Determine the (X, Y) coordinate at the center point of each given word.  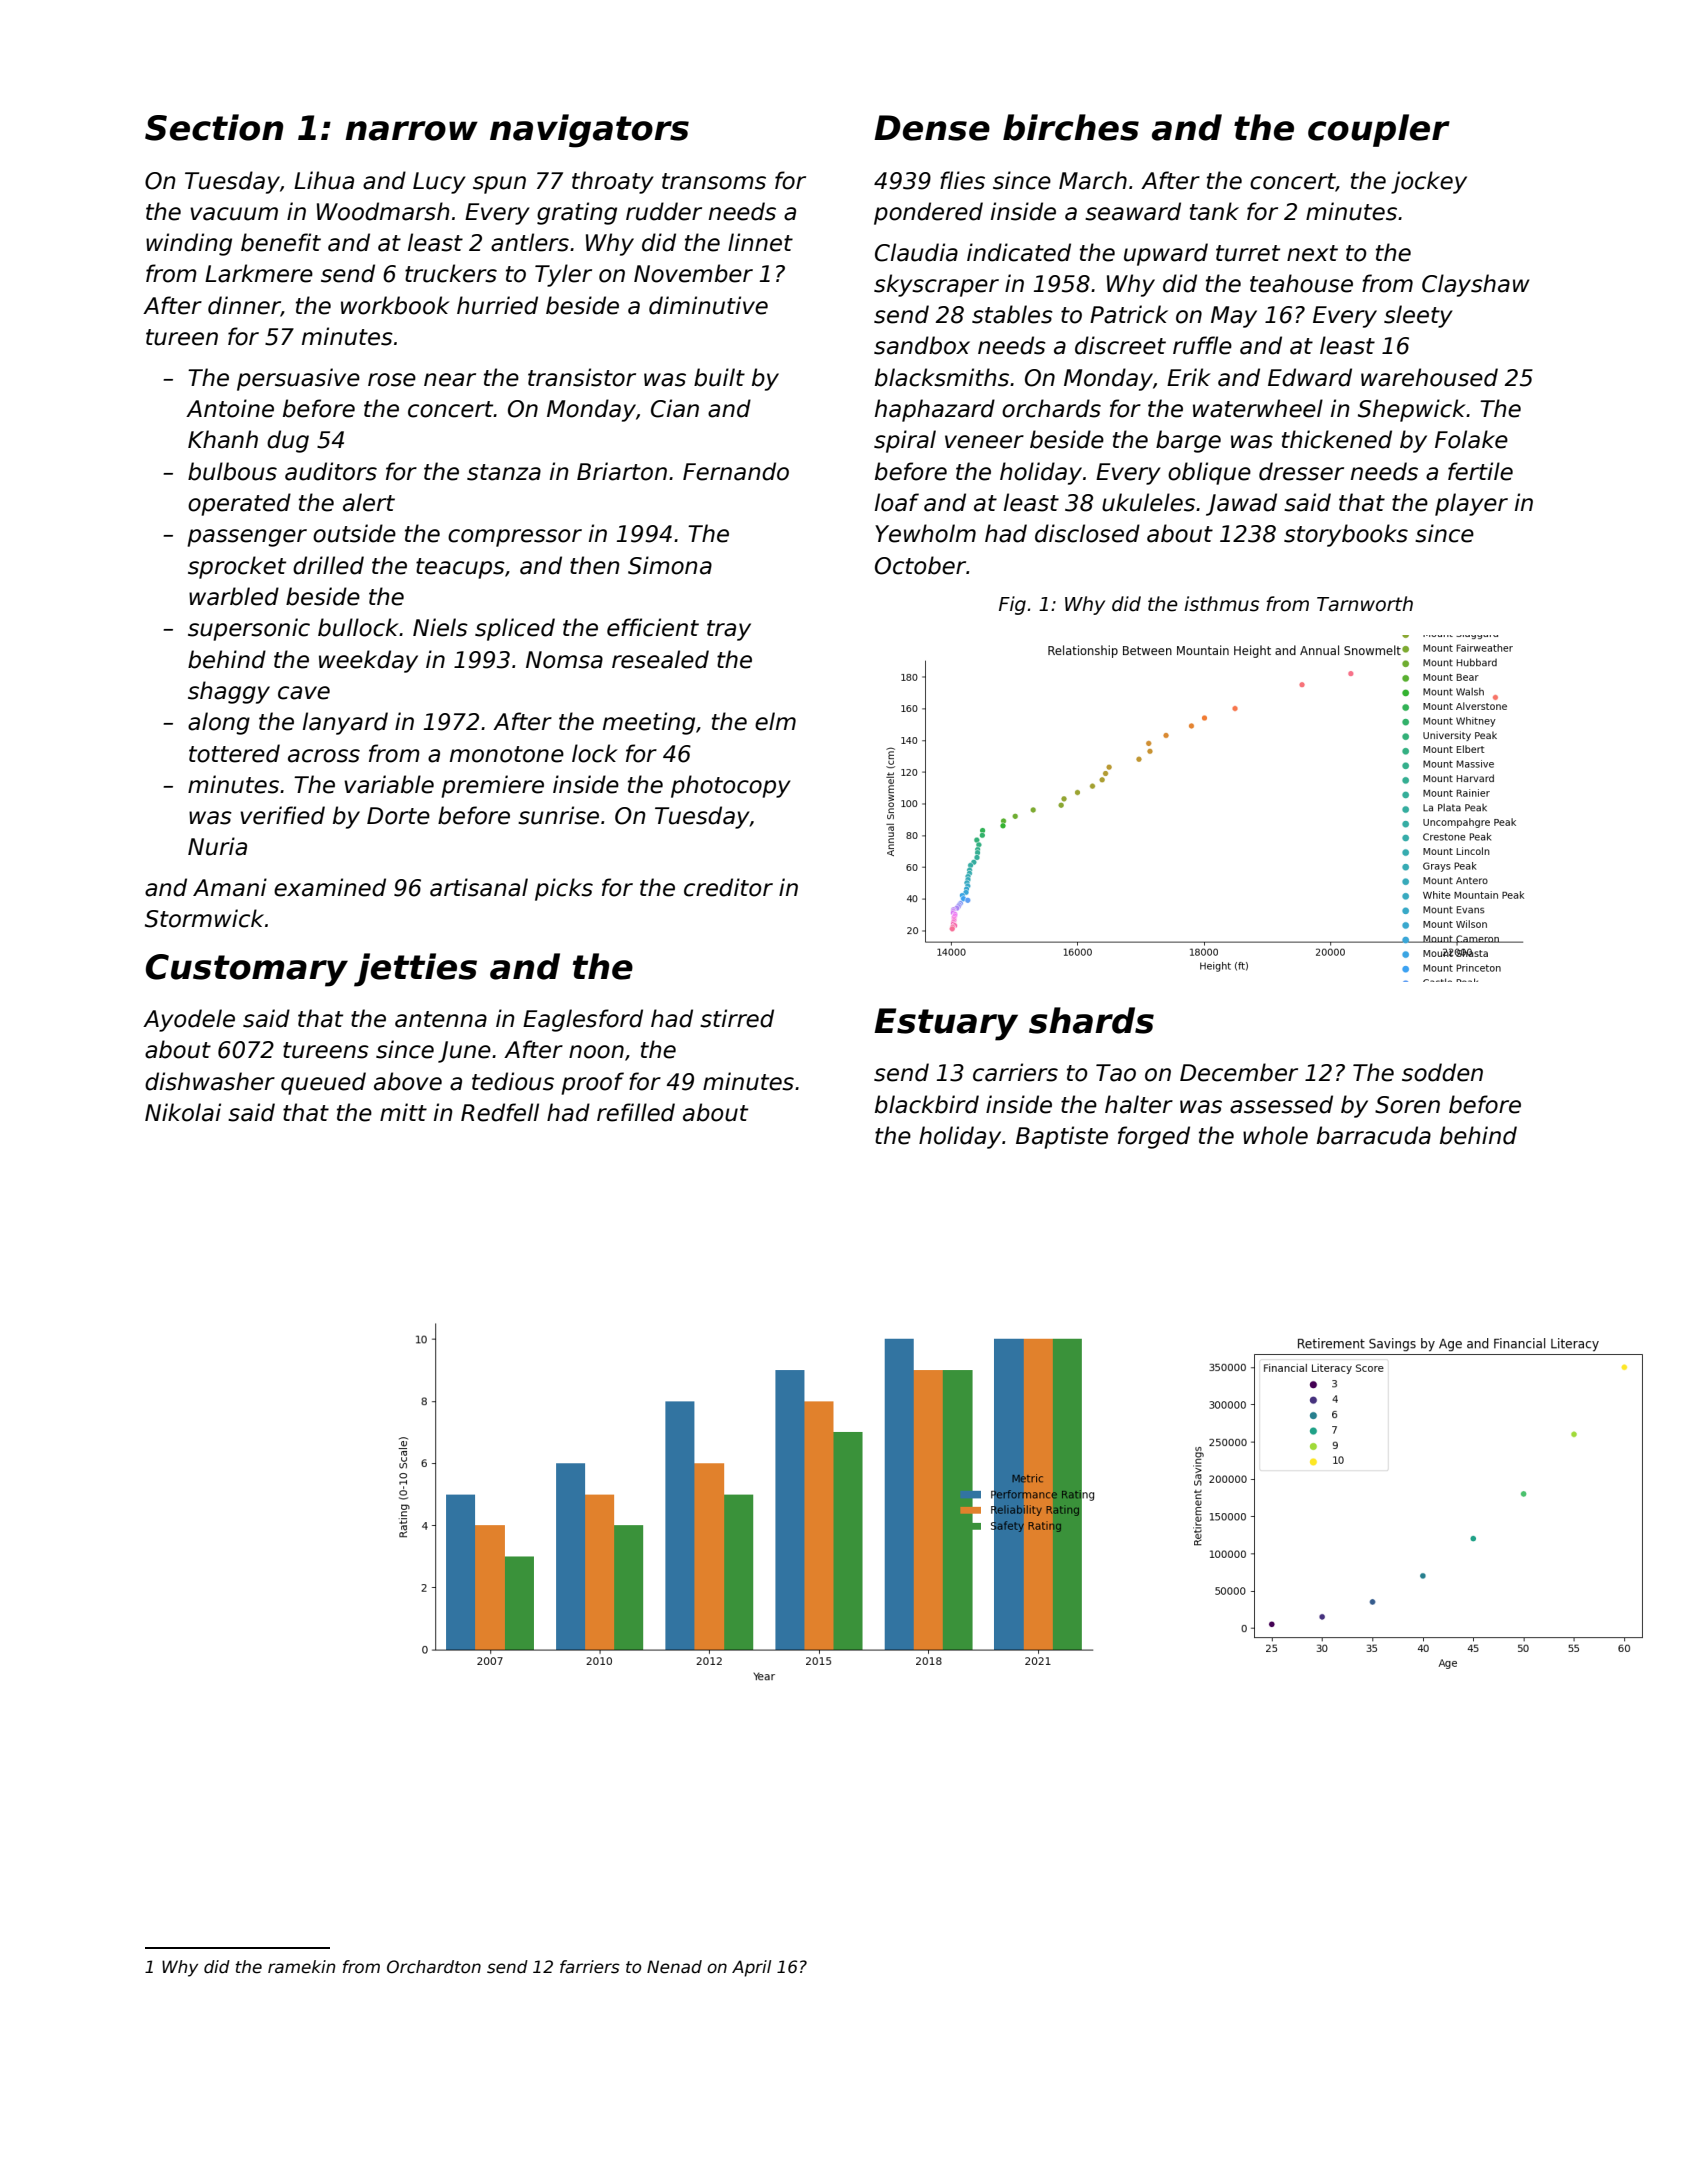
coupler (1379, 130)
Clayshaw (1476, 285)
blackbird (927, 1104)
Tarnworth (1365, 604)
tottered (234, 753)
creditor (728, 887)
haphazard (935, 410)
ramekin (301, 1967)
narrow (411, 131)
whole (1275, 1135)
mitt (403, 1112)
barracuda (1374, 1135)
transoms (714, 181)
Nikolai (183, 1112)
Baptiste (1062, 1137)
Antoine (230, 408)
